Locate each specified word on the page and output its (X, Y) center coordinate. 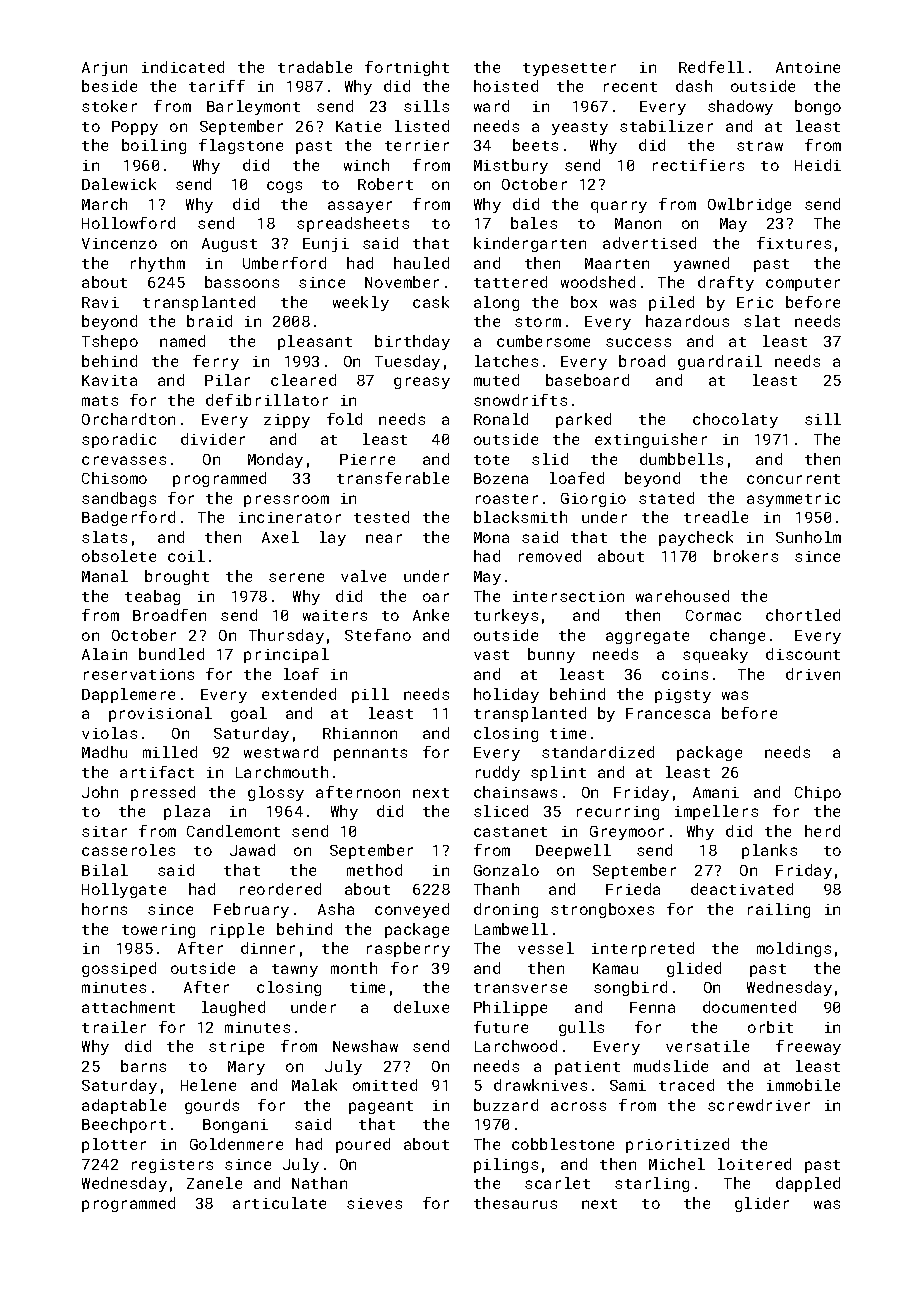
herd (822, 831)
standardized (598, 752)
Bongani (235, 1126)
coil (186, 556)
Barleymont (253, 107)
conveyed (412, 910)
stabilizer (666, 126)
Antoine (808, 67)
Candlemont (233, 831)
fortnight (407, 68)
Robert (385, 184)
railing (779, 910)
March (104, 204)
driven (813, 674)
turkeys (506, 616)
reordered (280, 889)
